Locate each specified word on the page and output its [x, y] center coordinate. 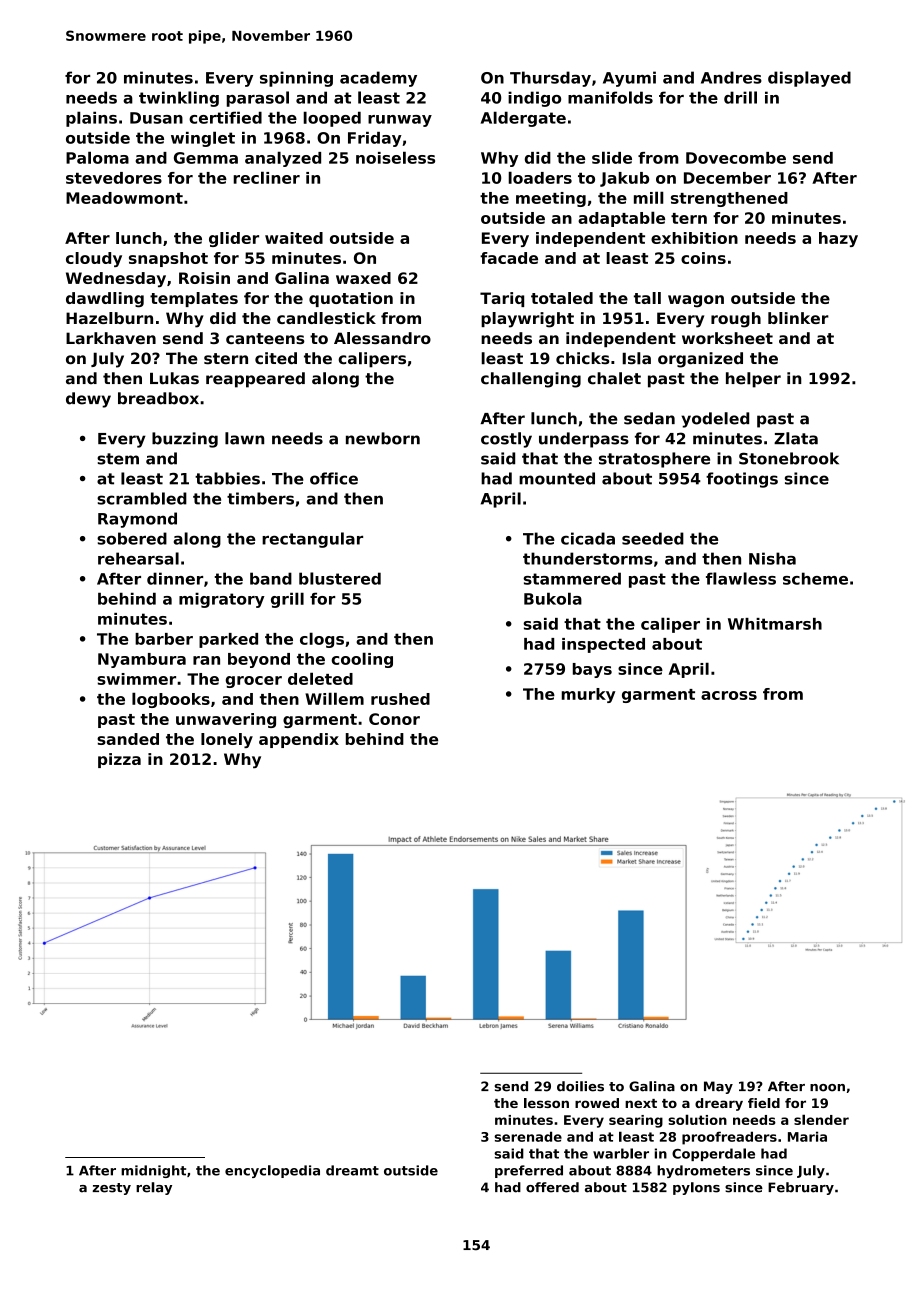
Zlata [796, 438]
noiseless [395, 157]
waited [294, 238]
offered [552, 1187]
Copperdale [713, 1154]
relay [154, 1188]
